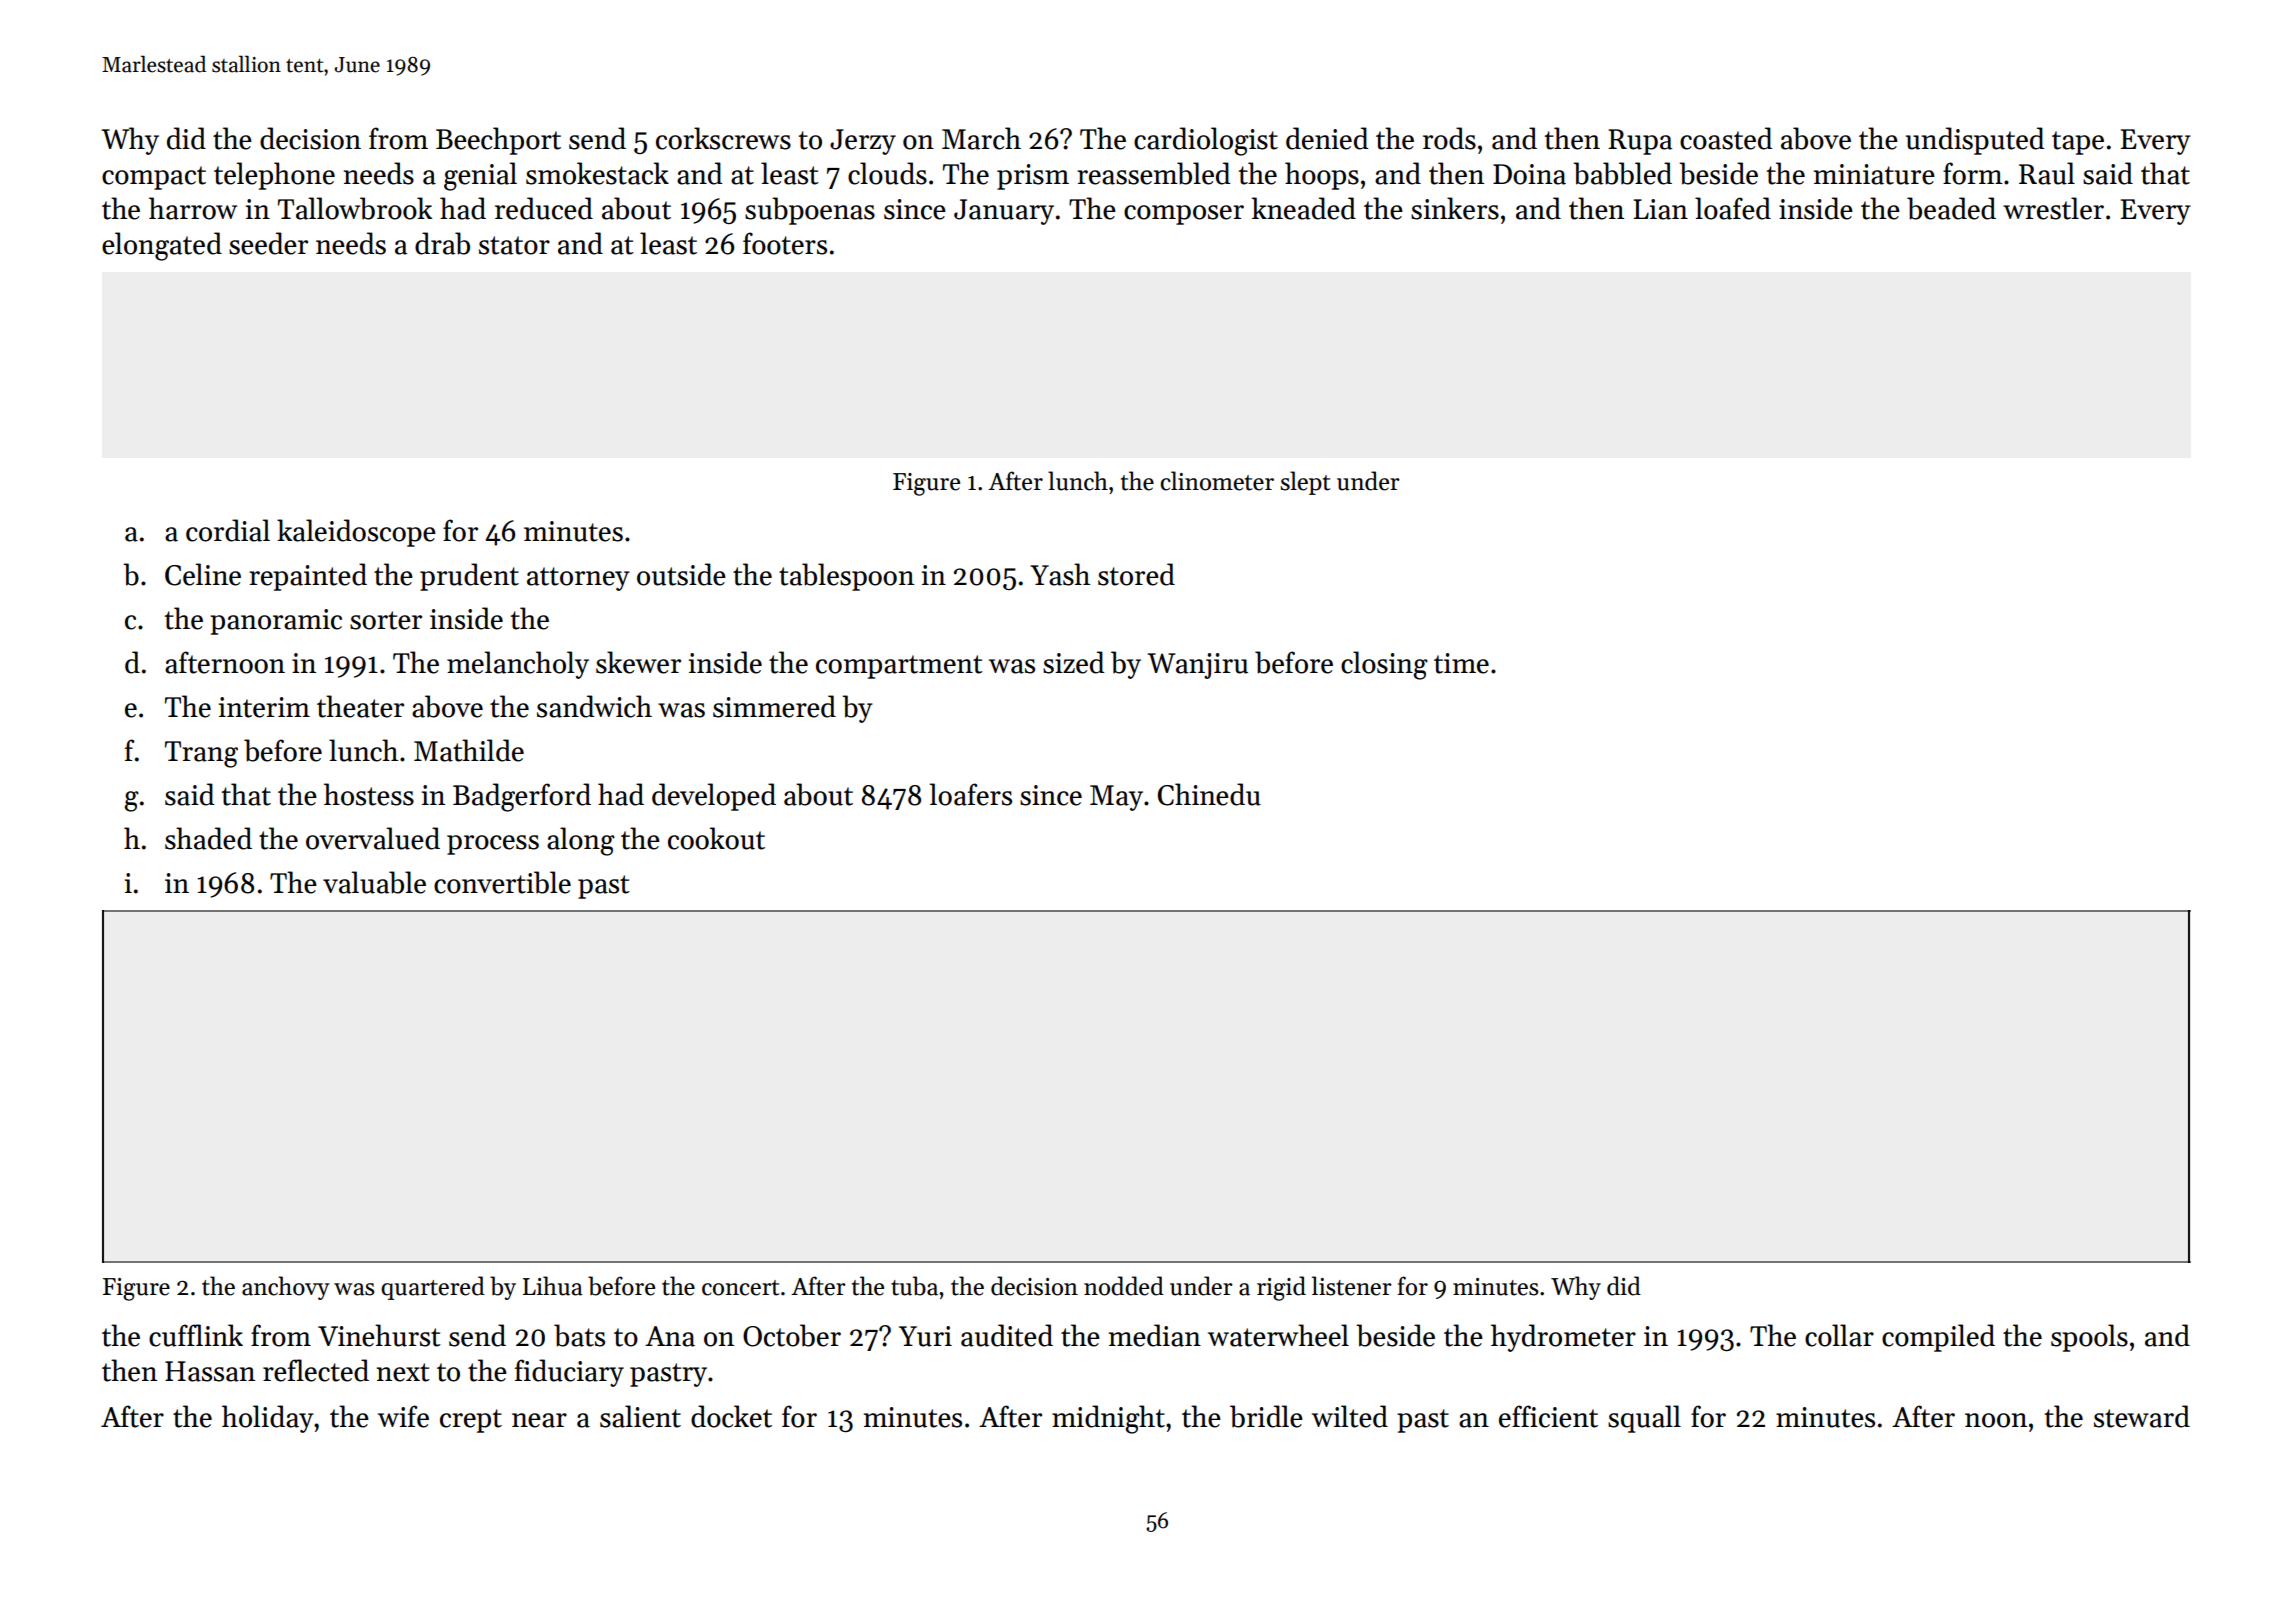 The image size is (2292, 1620). What do you see at coordinates (785, 243) in the screenshot?
I see `footers` at bounding box center [785, 243].
